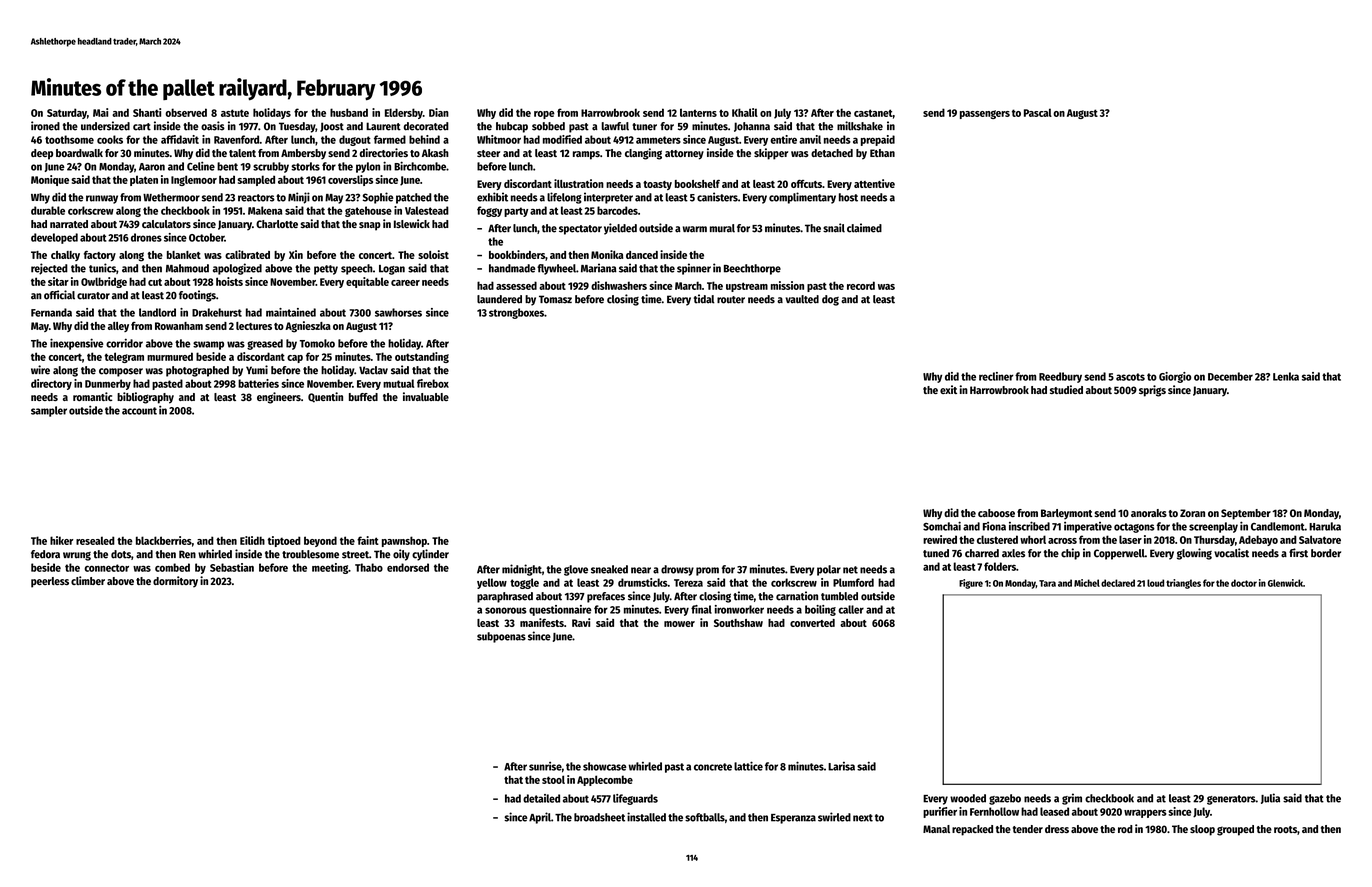 The image size is (1372, 887). Describe the element at coordinates (540, 818) in the page. I see `April` at that location.
